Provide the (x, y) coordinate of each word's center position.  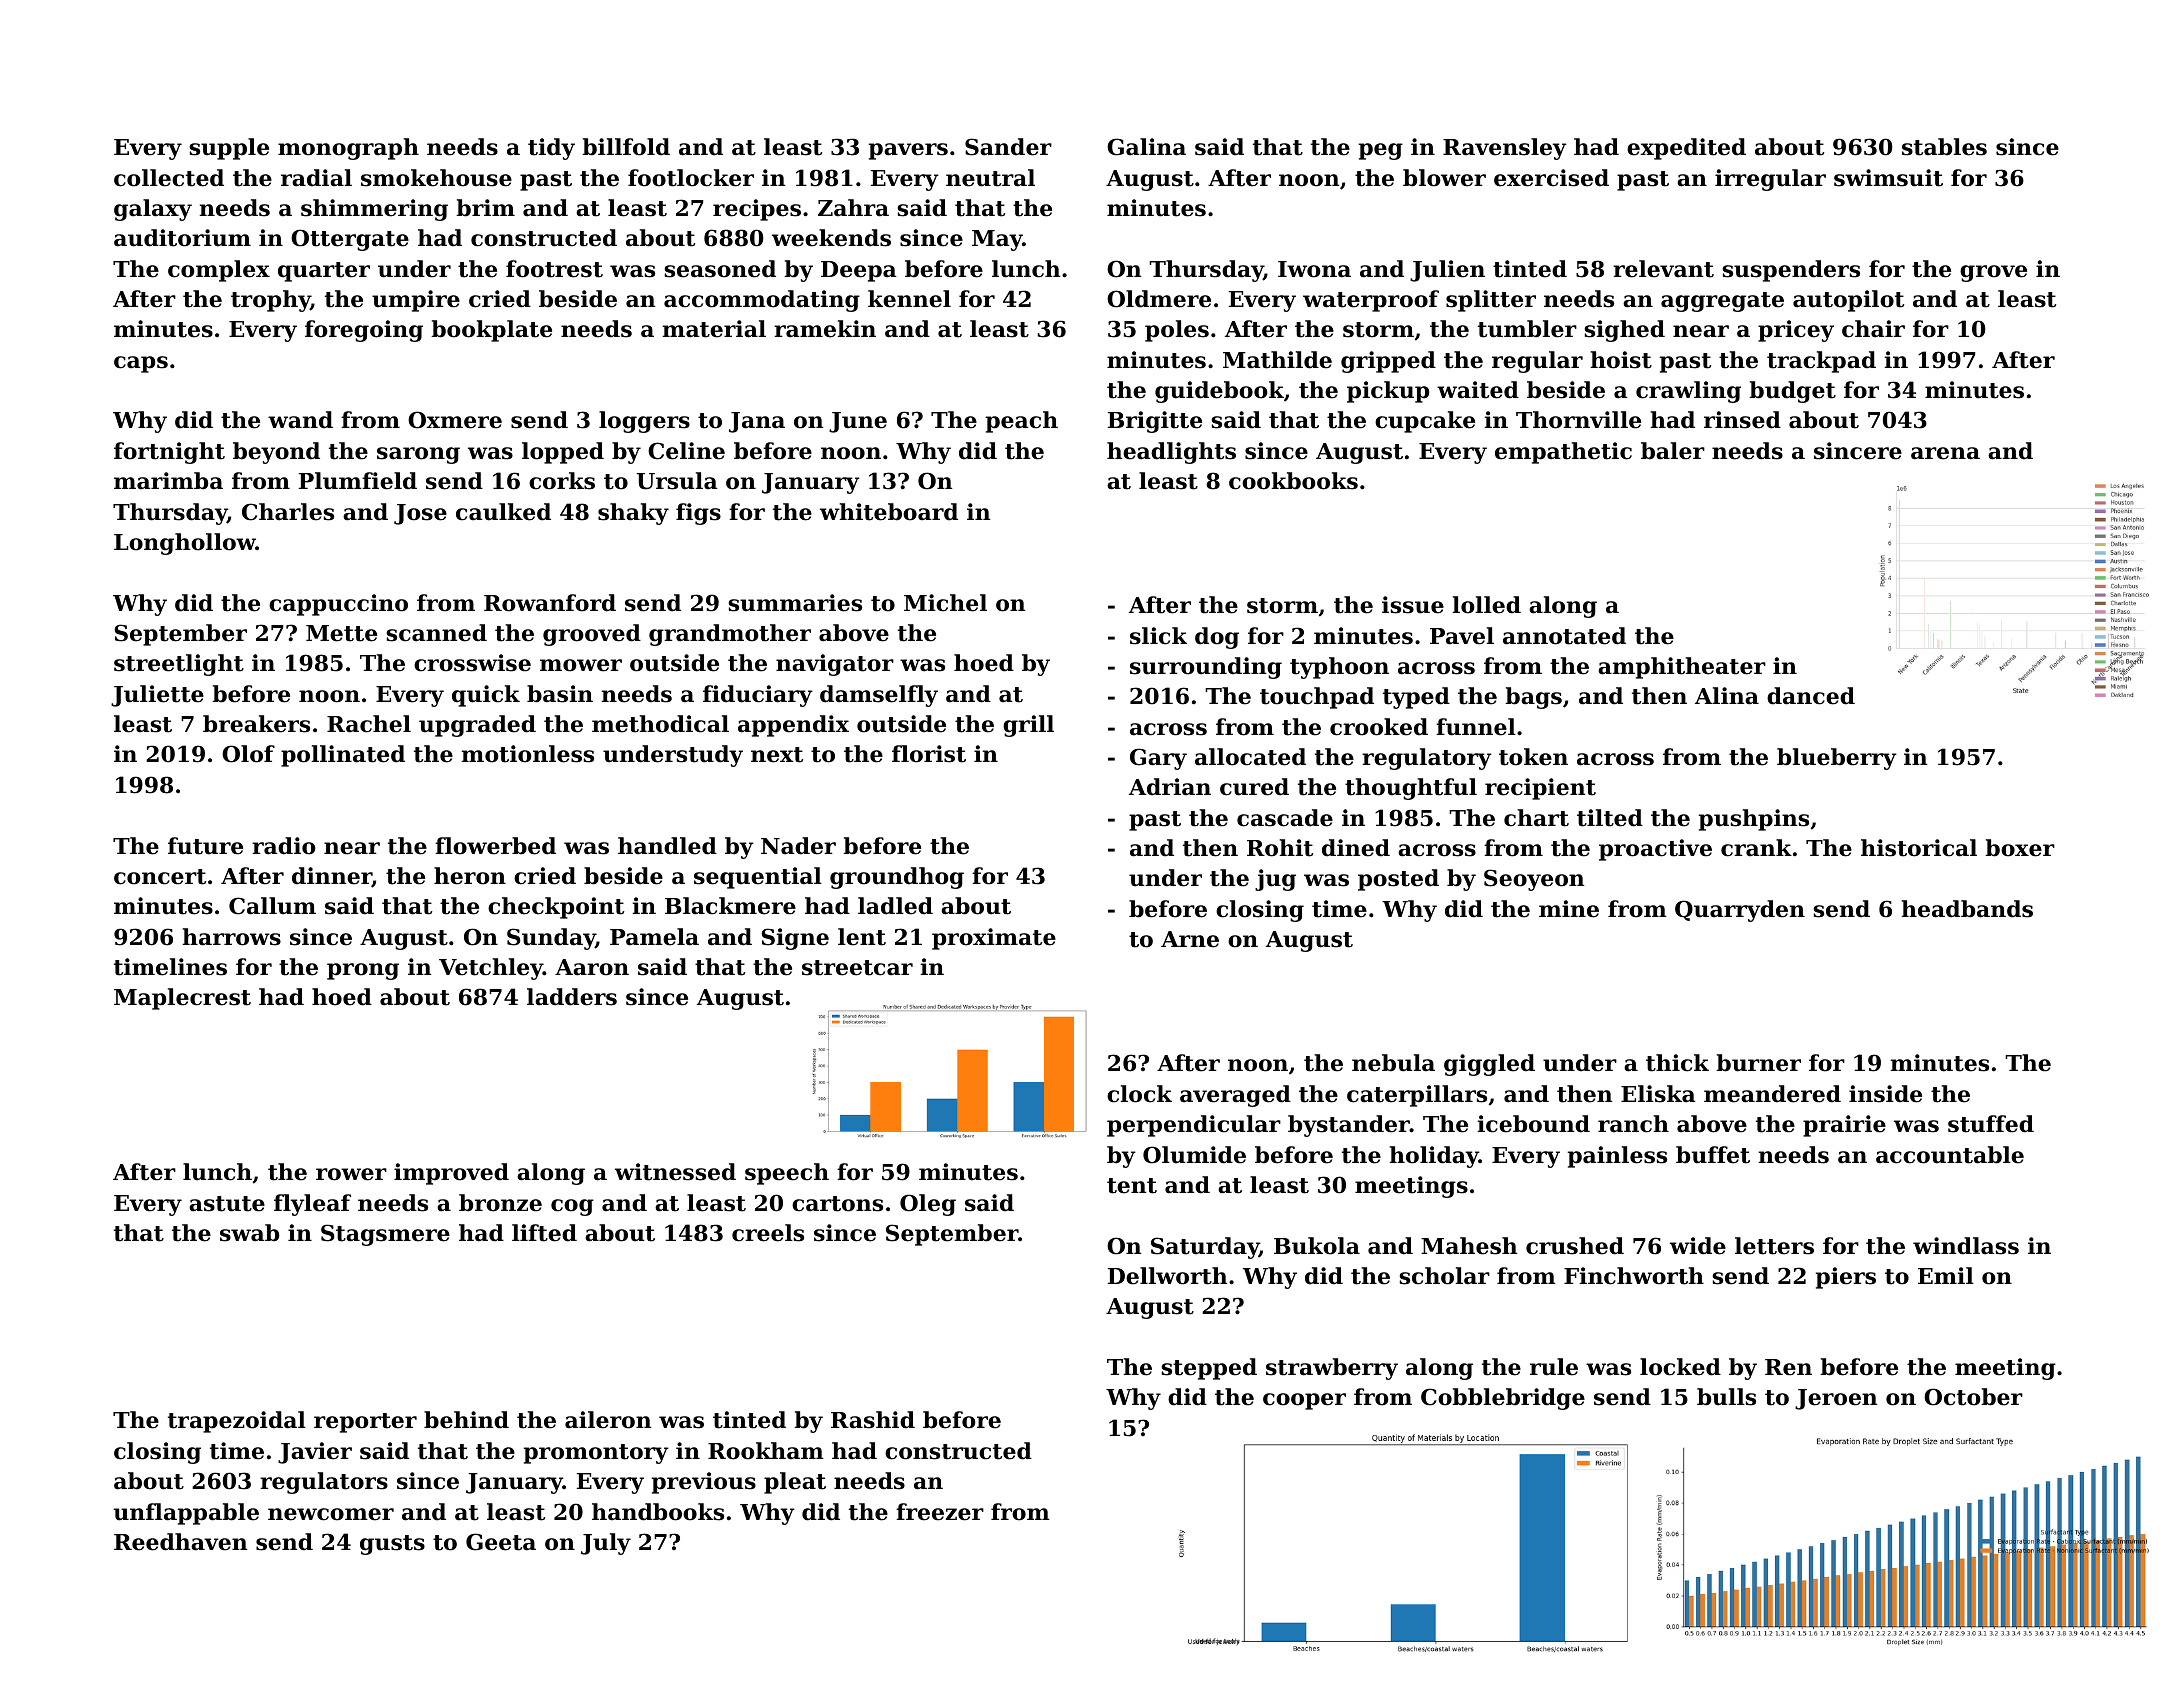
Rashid (873, 1420)
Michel (945, 603)
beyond (276, 453)
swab (249, 1233)
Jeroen (1836, 1399)
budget (1792, 392)
